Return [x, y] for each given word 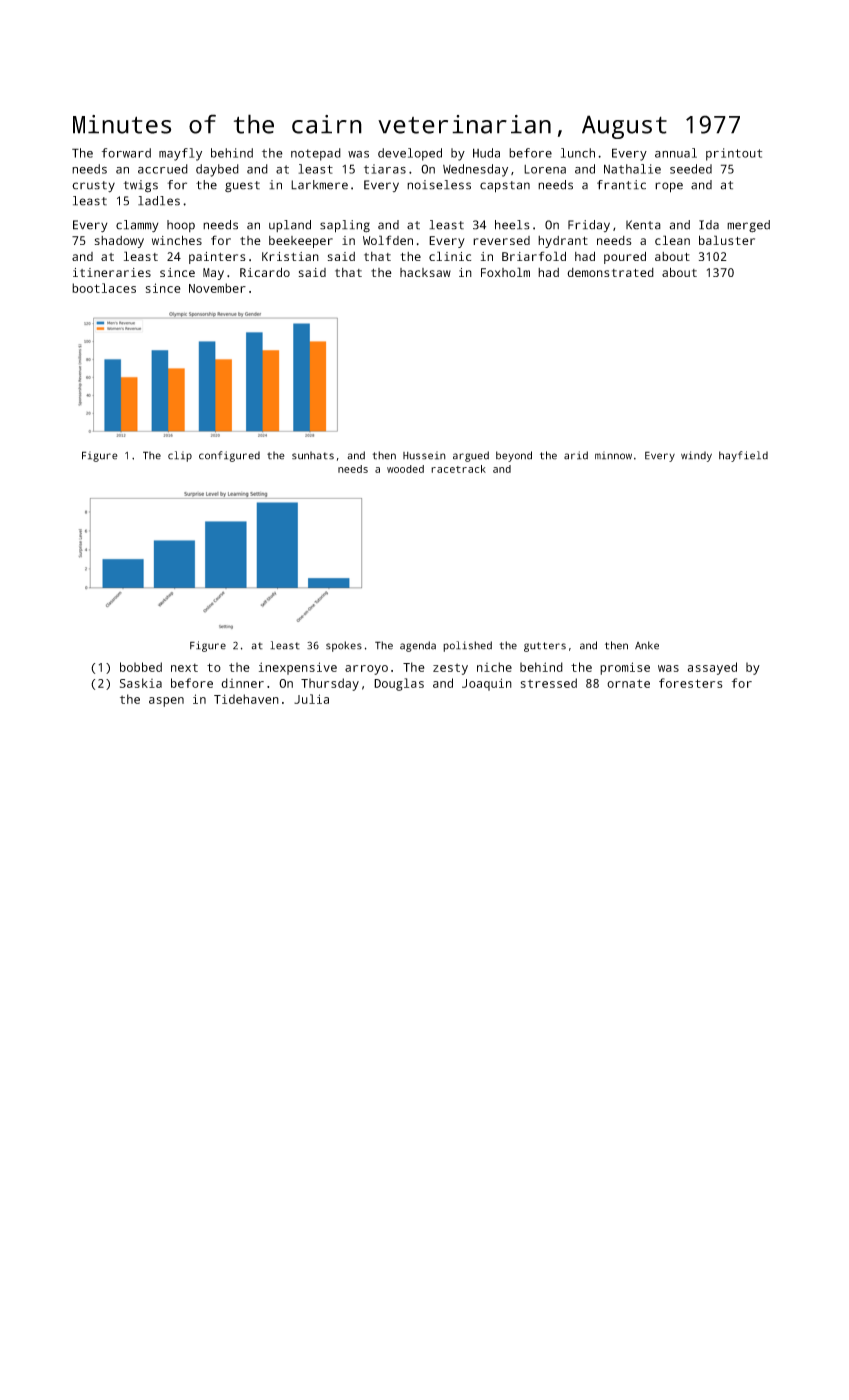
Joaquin [487, 684]
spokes [344, 646]
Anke [647, 645]
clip [180, 456]
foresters [690, 683]
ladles [159, 201]
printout [734, 154]
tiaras [385, 169]
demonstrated [610, 272]
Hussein [424, 455]
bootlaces [104, 288]
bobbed [141, 667]
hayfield [743, 456]
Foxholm [505, 272]
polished [467, 646]
